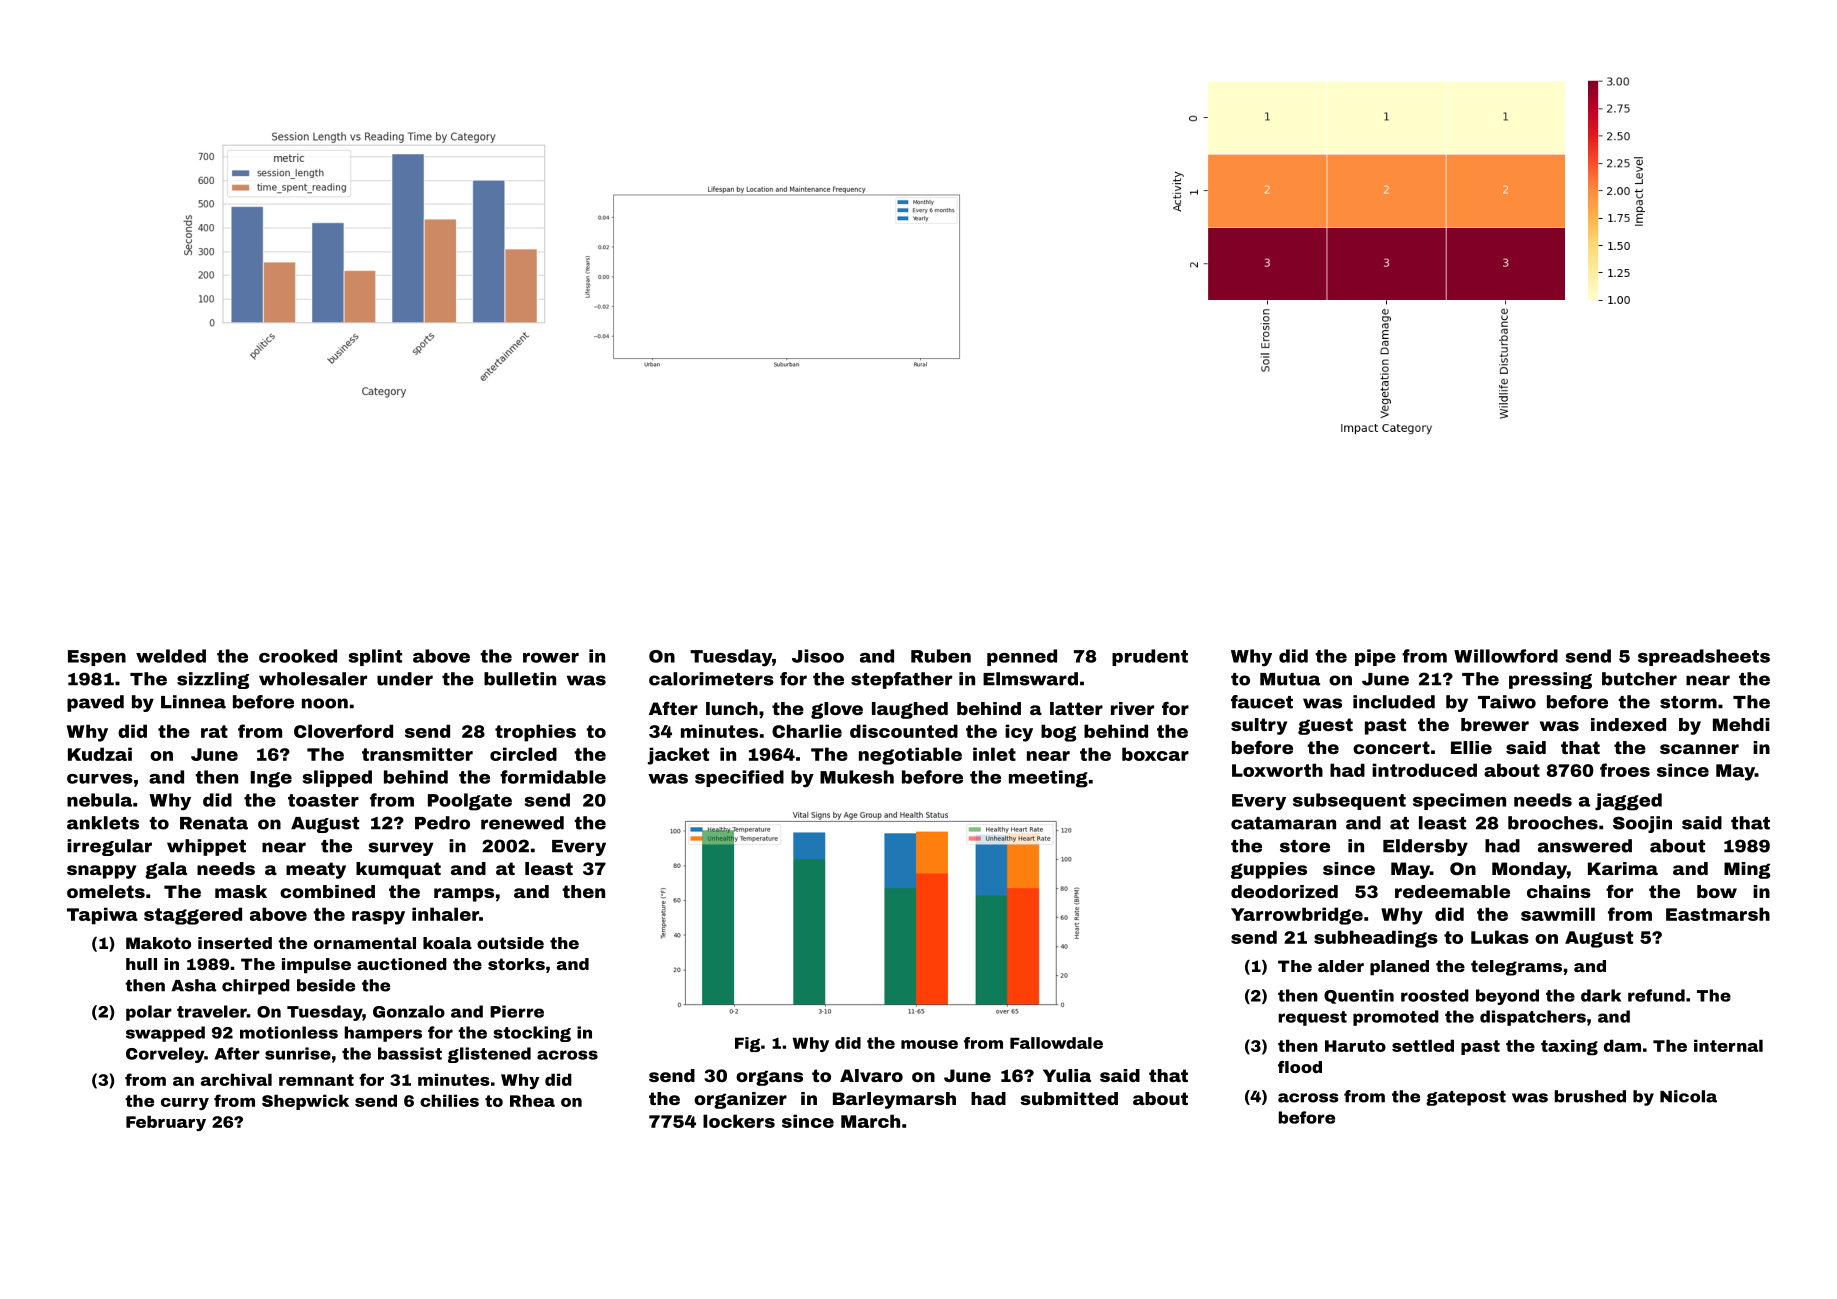  I want to click on gatepost, so click(1466, 1098).
